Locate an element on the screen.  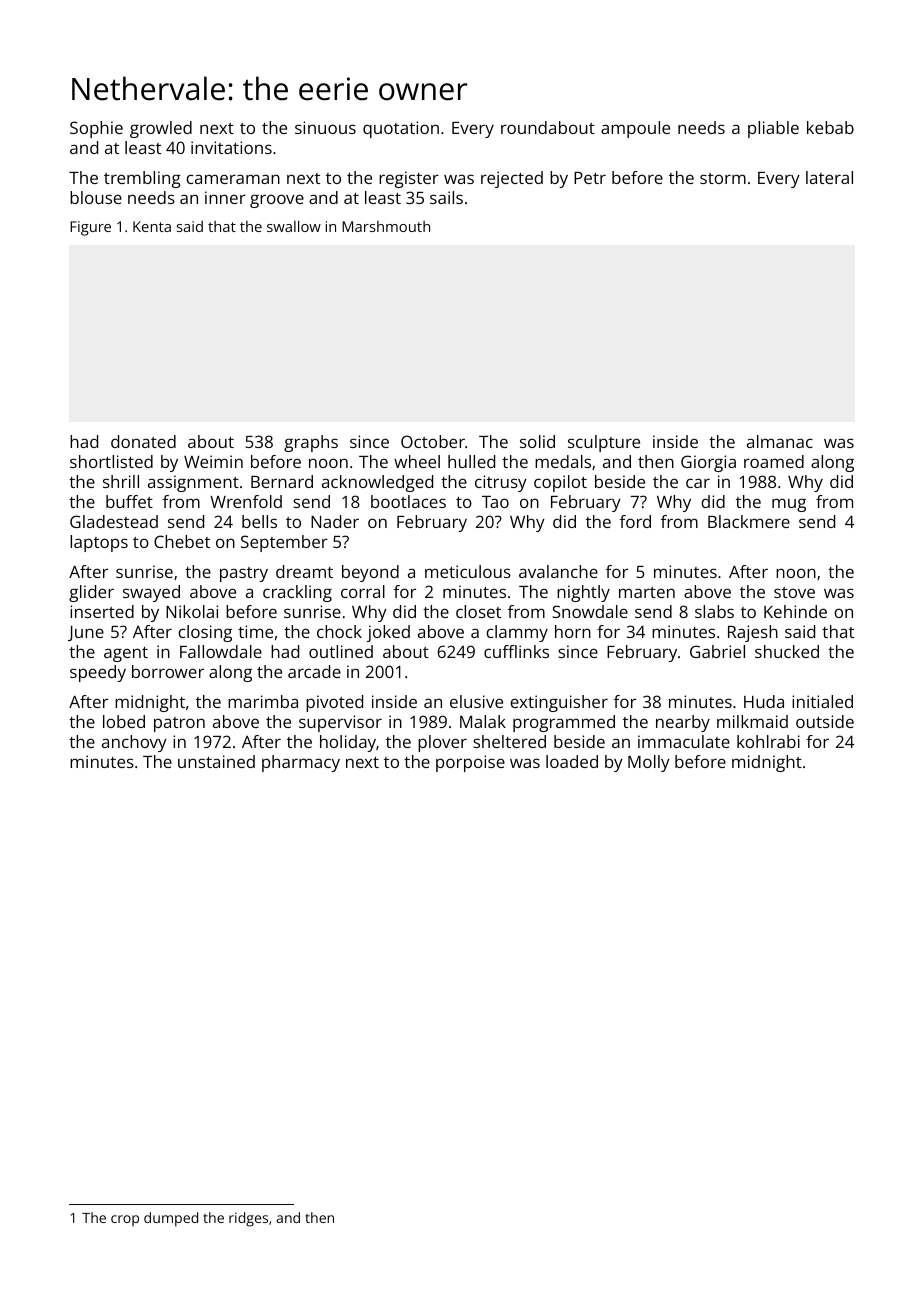
unstained is located at coordinates (216, 761).
